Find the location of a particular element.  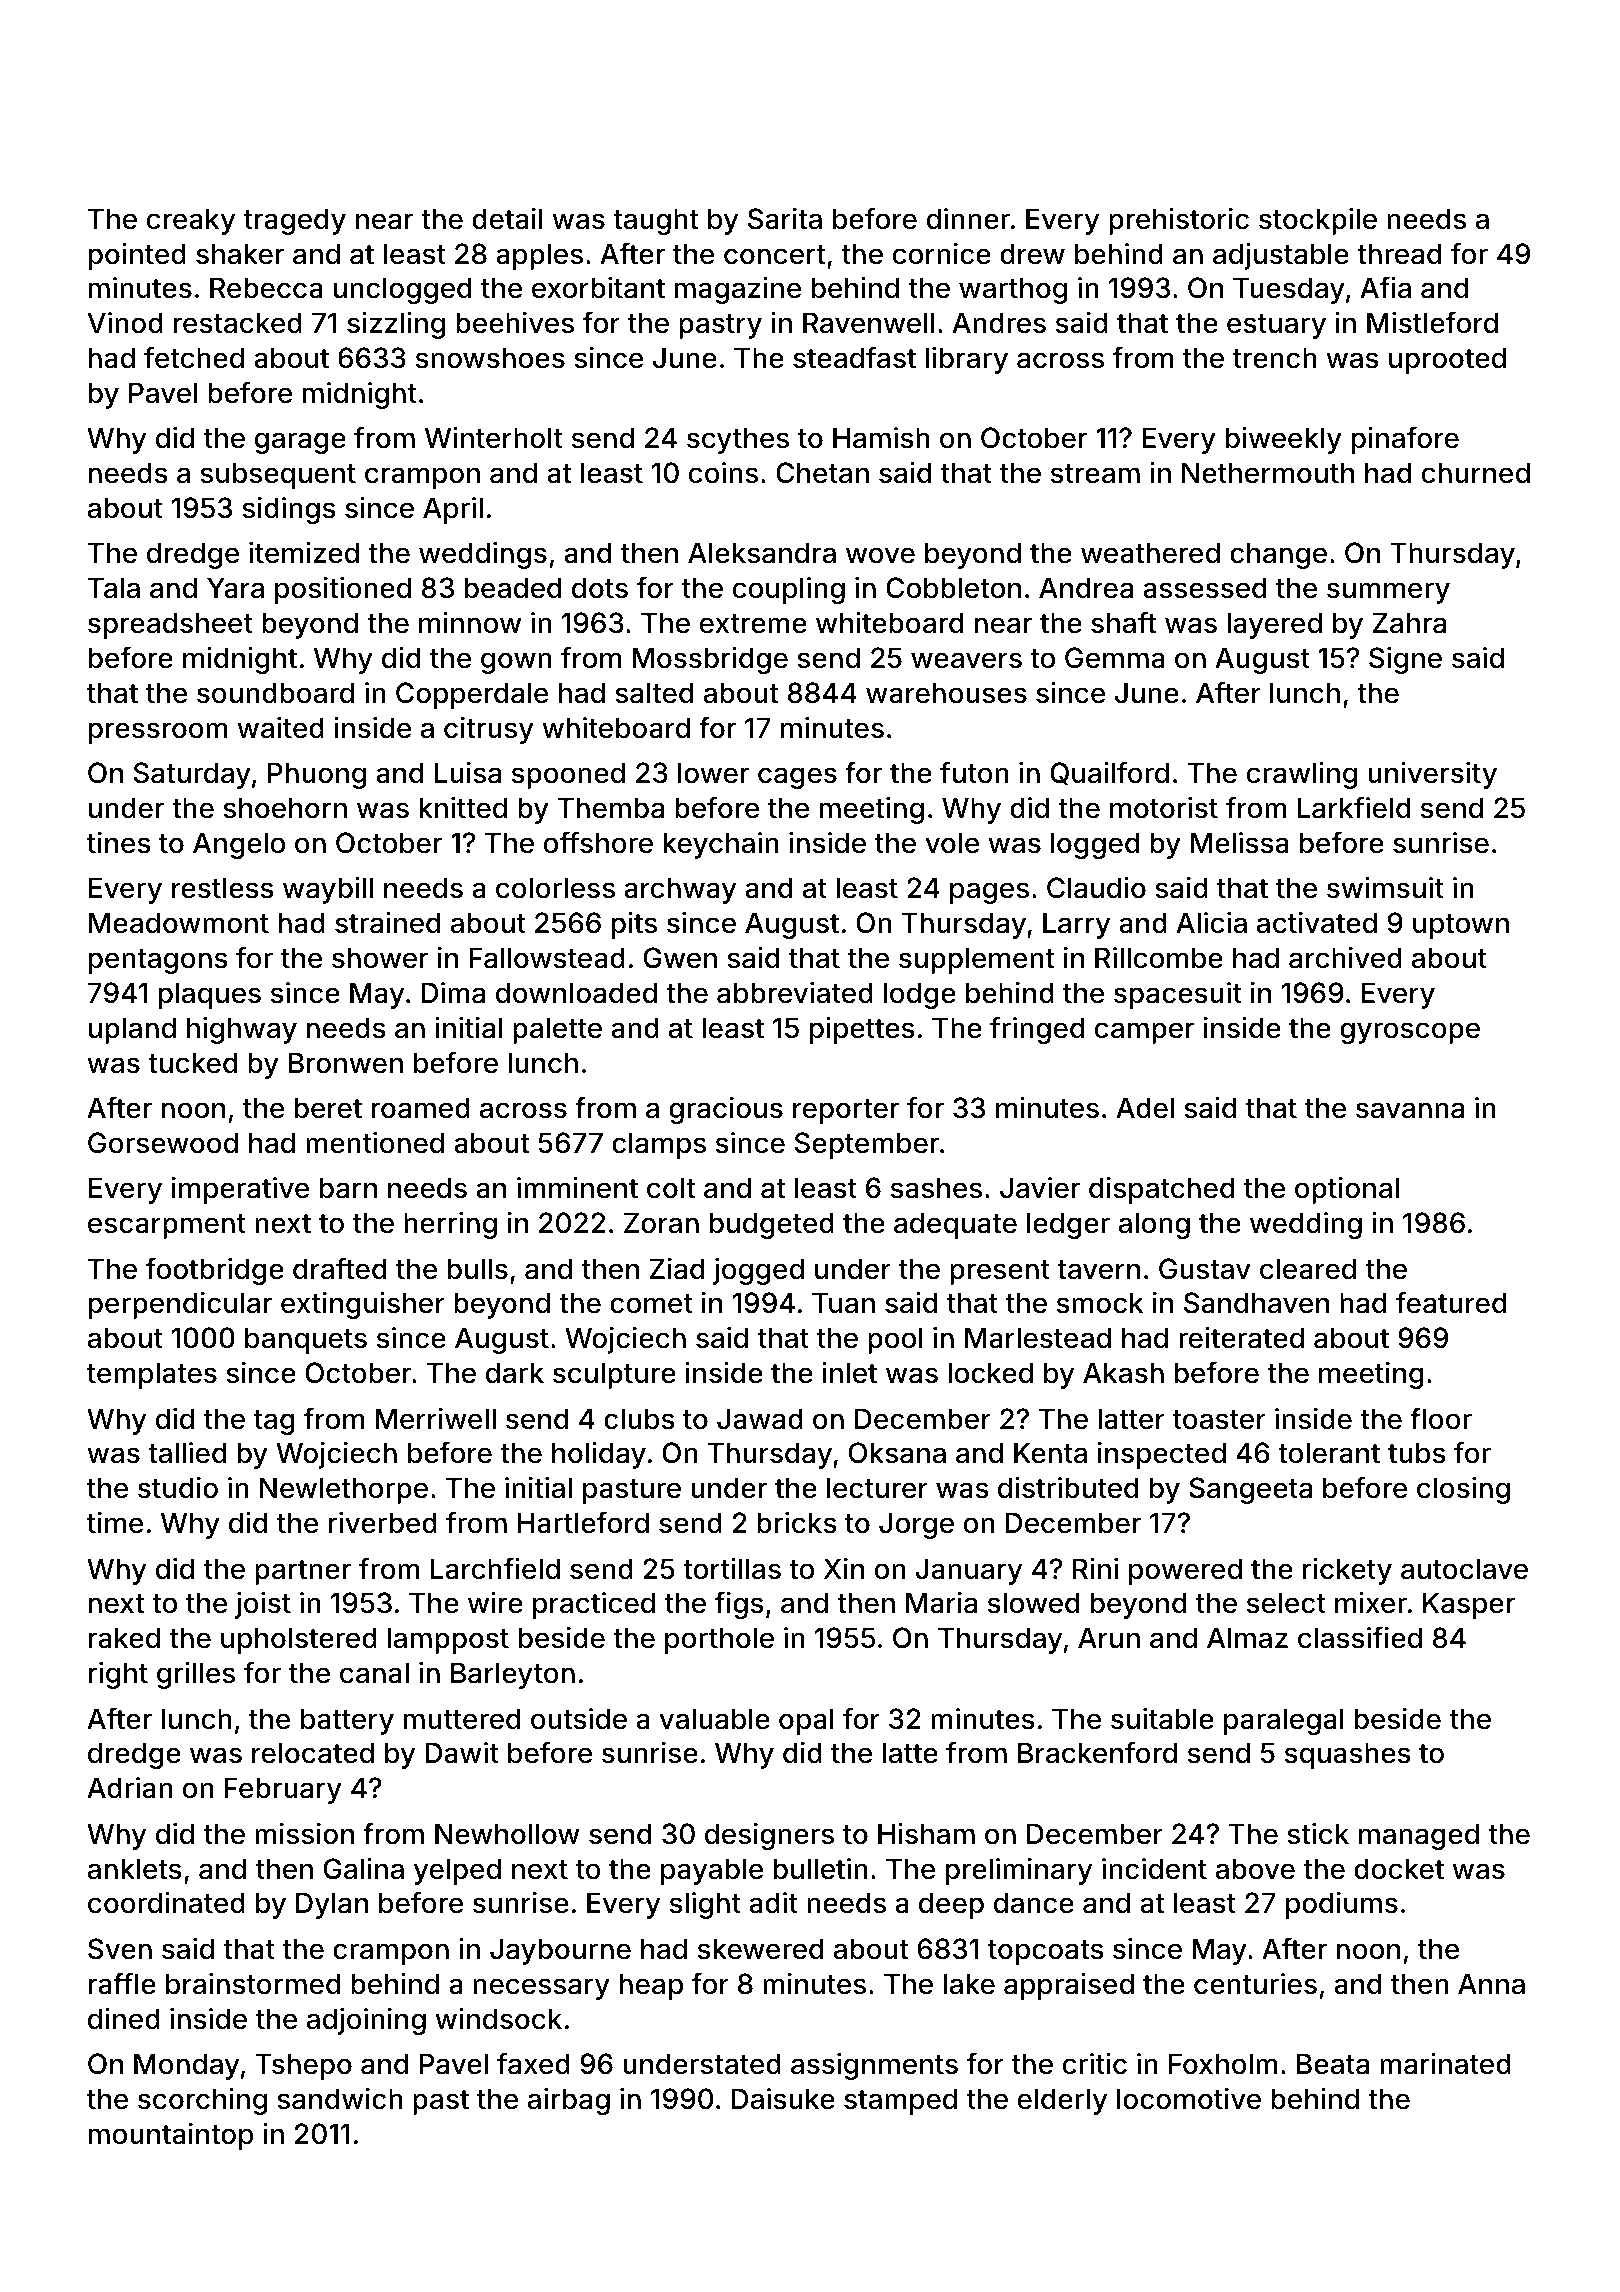

creaky is located at coordinates (191, 221).
